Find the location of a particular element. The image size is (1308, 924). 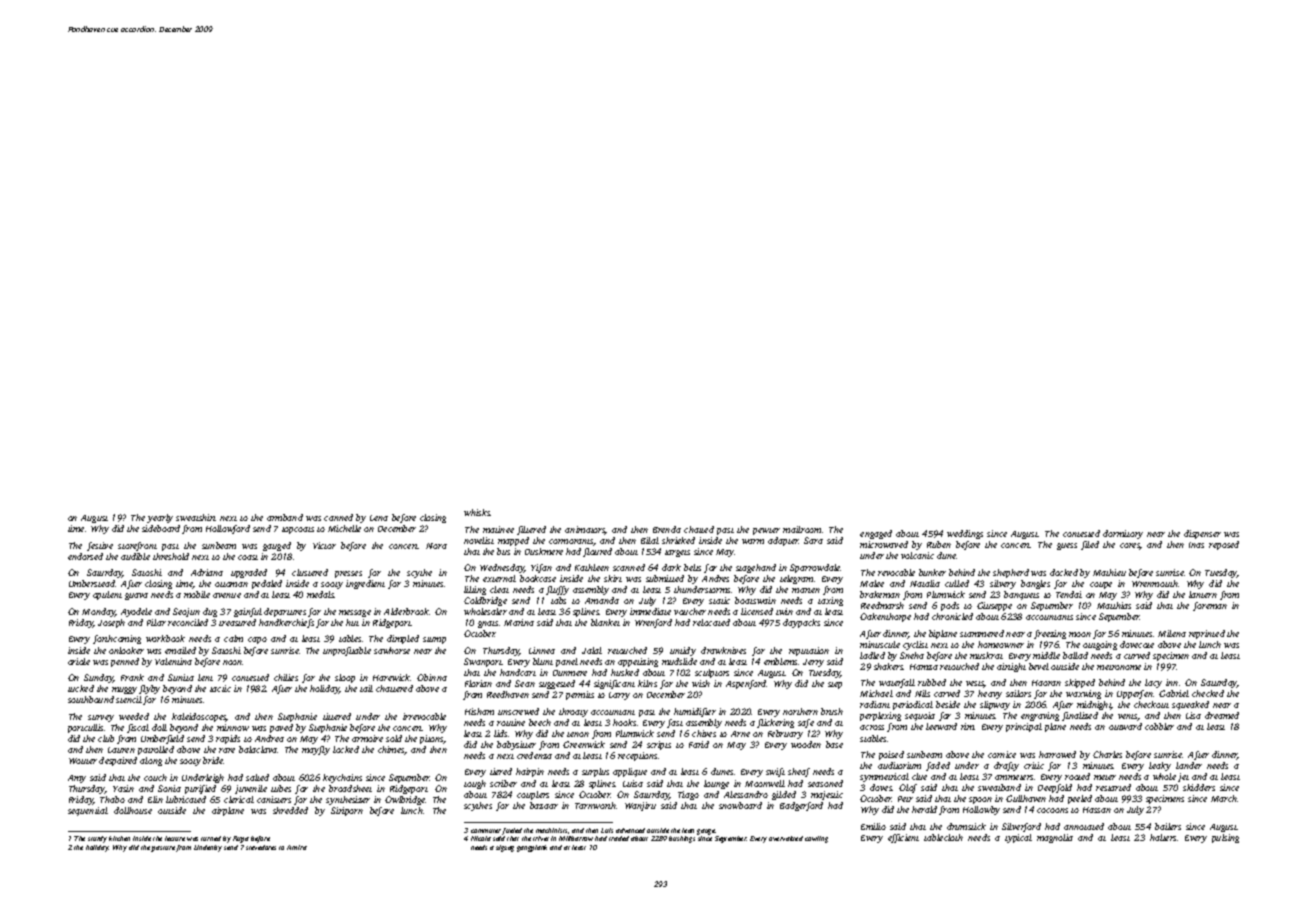

lids is located at coordinates (500, 733).
